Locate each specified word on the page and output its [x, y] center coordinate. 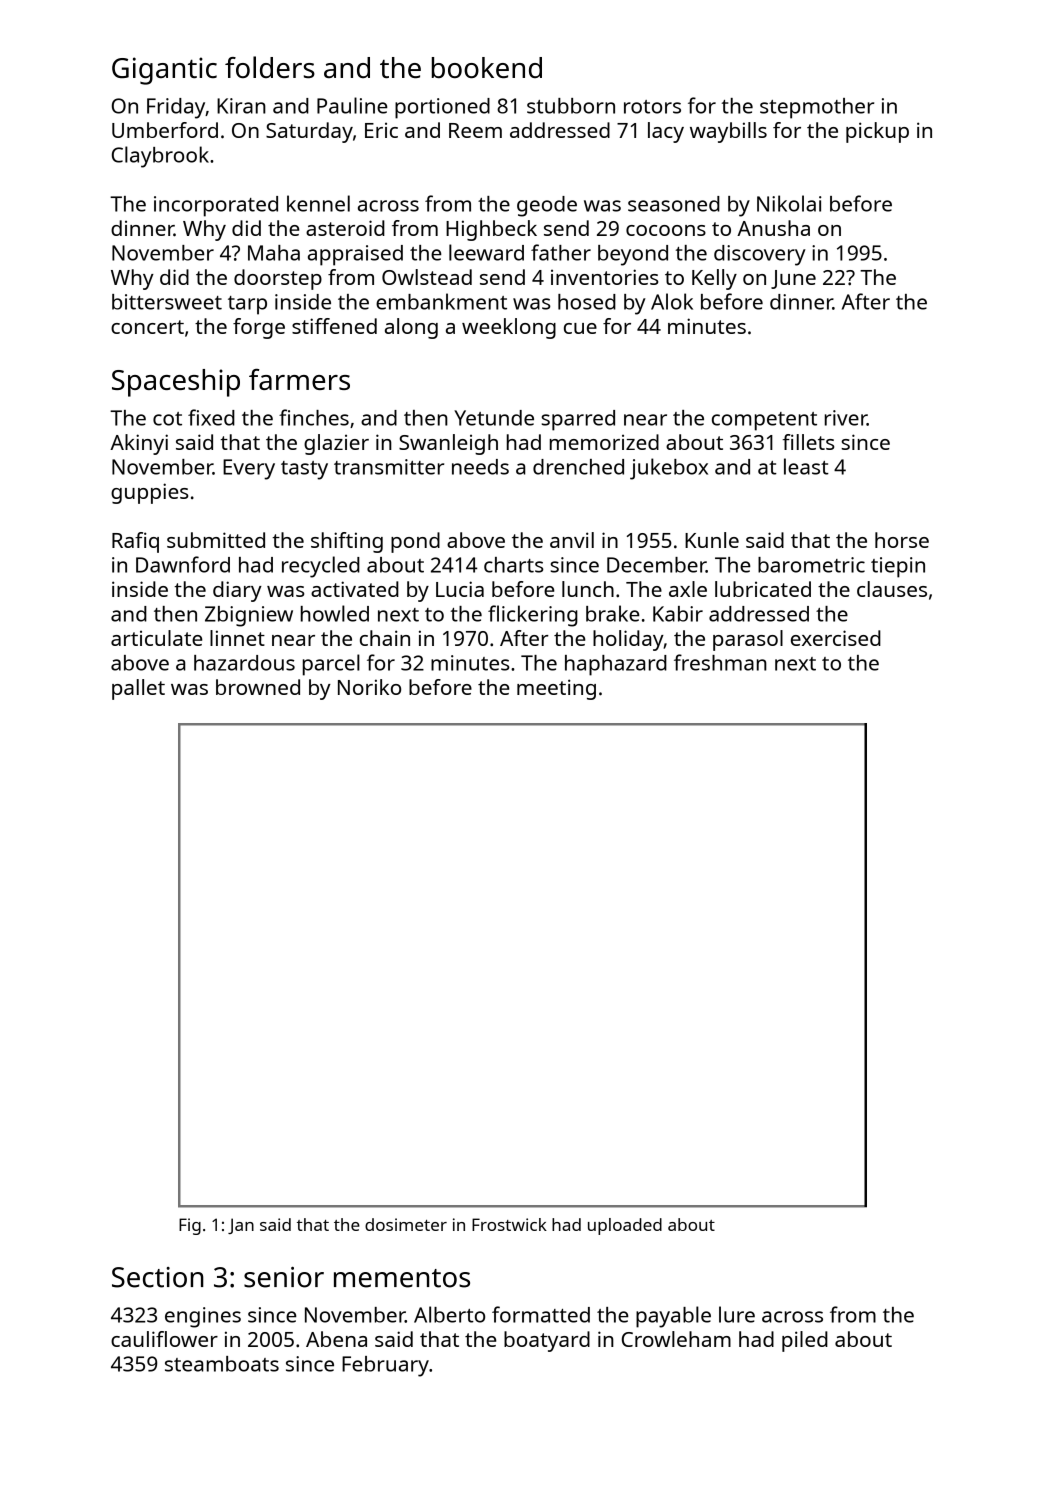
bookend [487, 67]
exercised [836, 638]
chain [385, 638]
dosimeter [406, 1224]
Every [249, 469]
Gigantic [164, 71]
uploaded [625, 1226]
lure [737, 1314]
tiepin [898, 567]
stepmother [817, 108]
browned [258, 687]
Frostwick [509, 1224]
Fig [190, 1226]
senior [284, 1277]
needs [480, 467]
